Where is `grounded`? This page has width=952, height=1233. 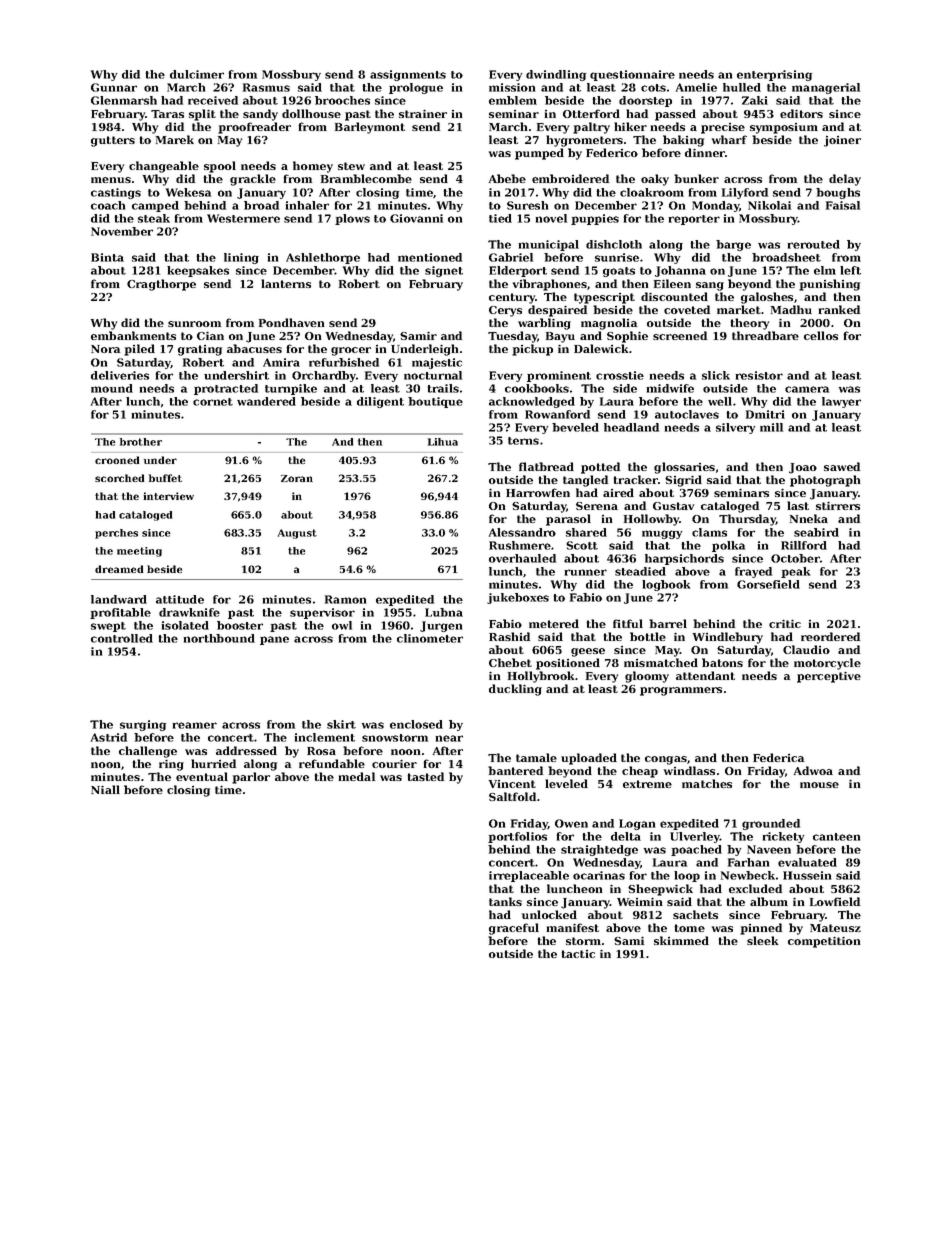 grounded is located at coordinates (771, 824).
